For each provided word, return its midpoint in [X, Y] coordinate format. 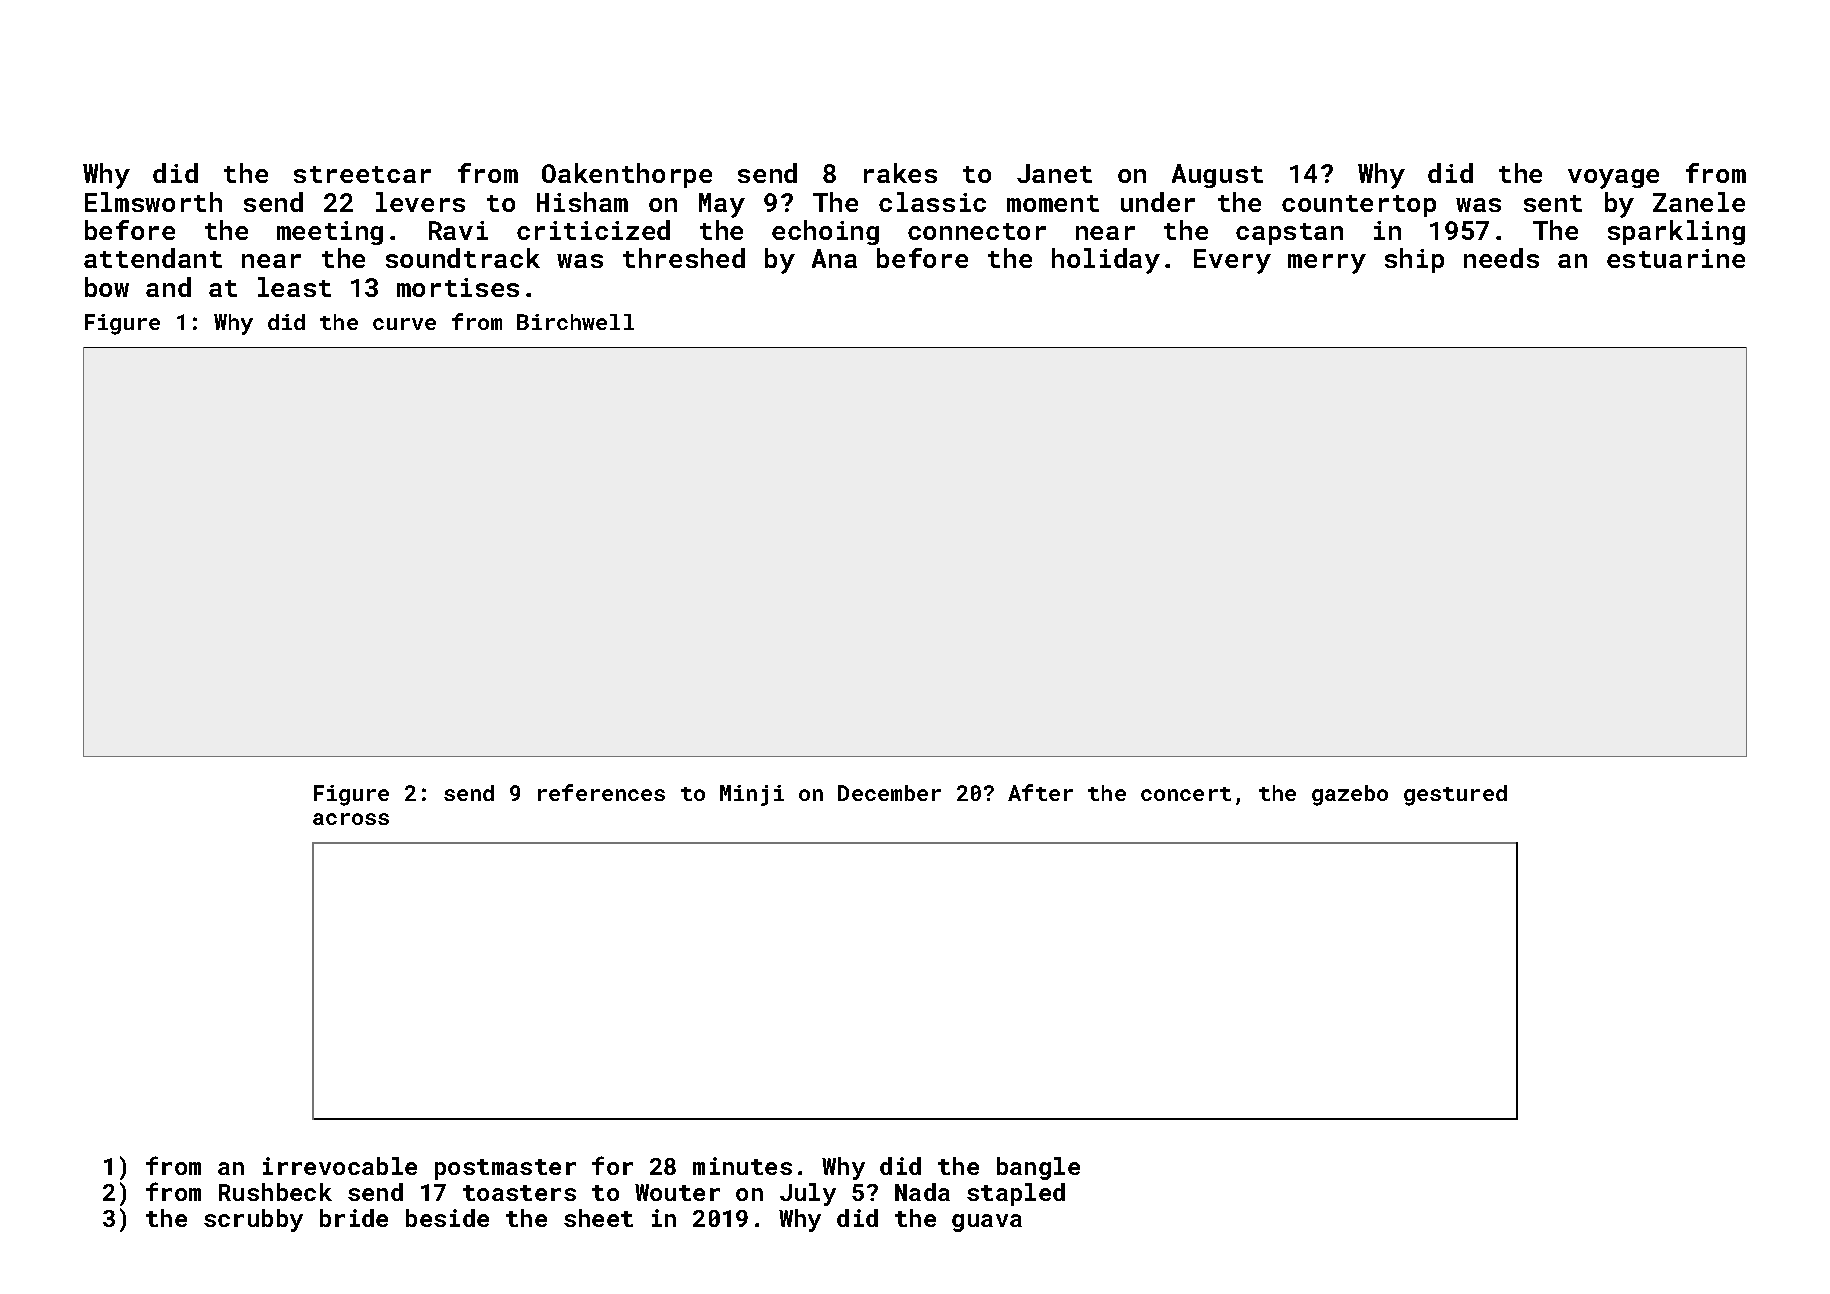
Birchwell [575, 322]
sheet [598, 1218]
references [601, 792]
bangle [1038, 1168]
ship [1414, 260]
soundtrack [463, 258]
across [351, 819]
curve [404, 324]
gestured [1455, 795]
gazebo [1350, 795]
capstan [1289, 234]
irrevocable [340, 1166]
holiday [1106, 261]
